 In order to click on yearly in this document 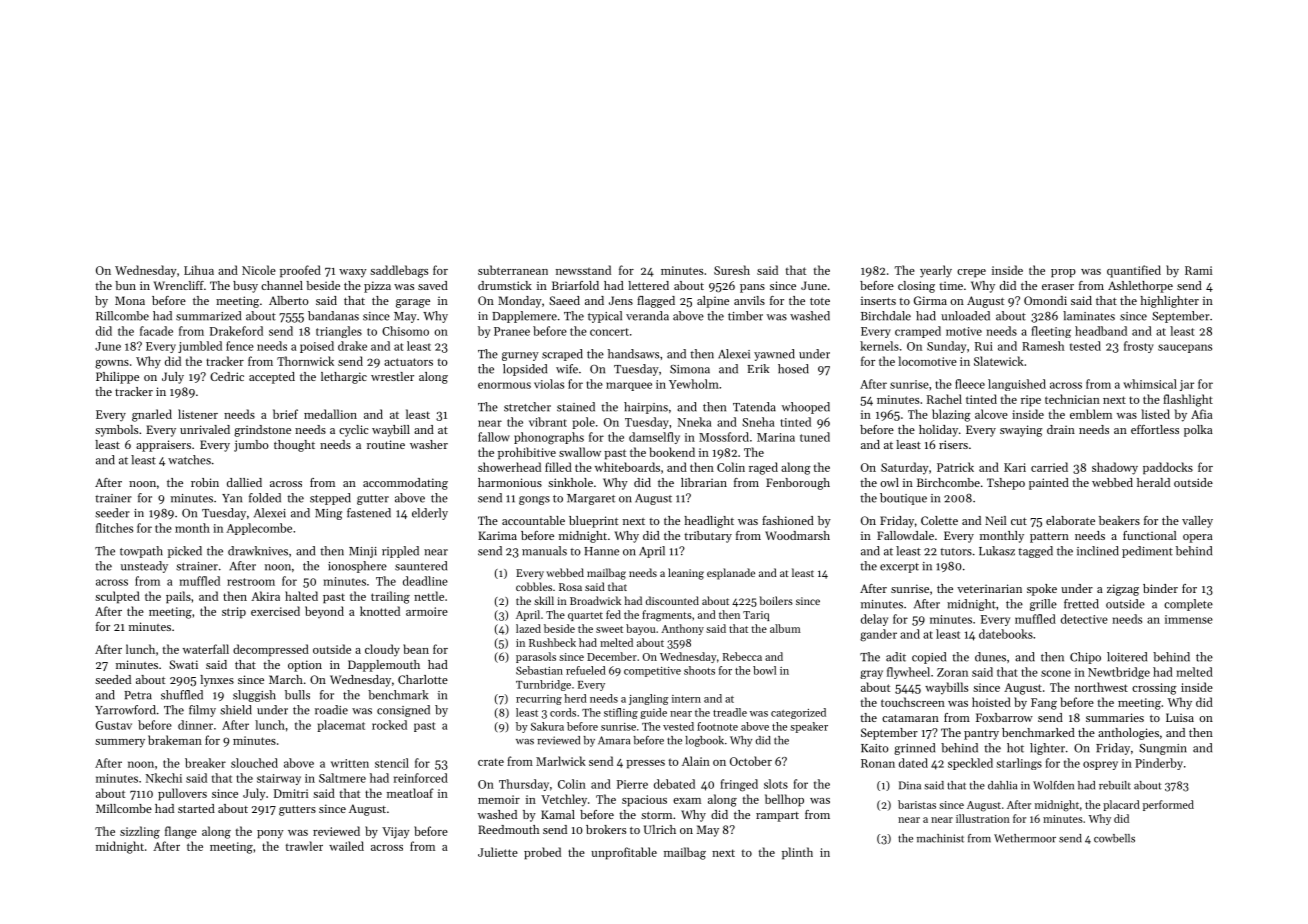, I will do `click(936, 271)`.
